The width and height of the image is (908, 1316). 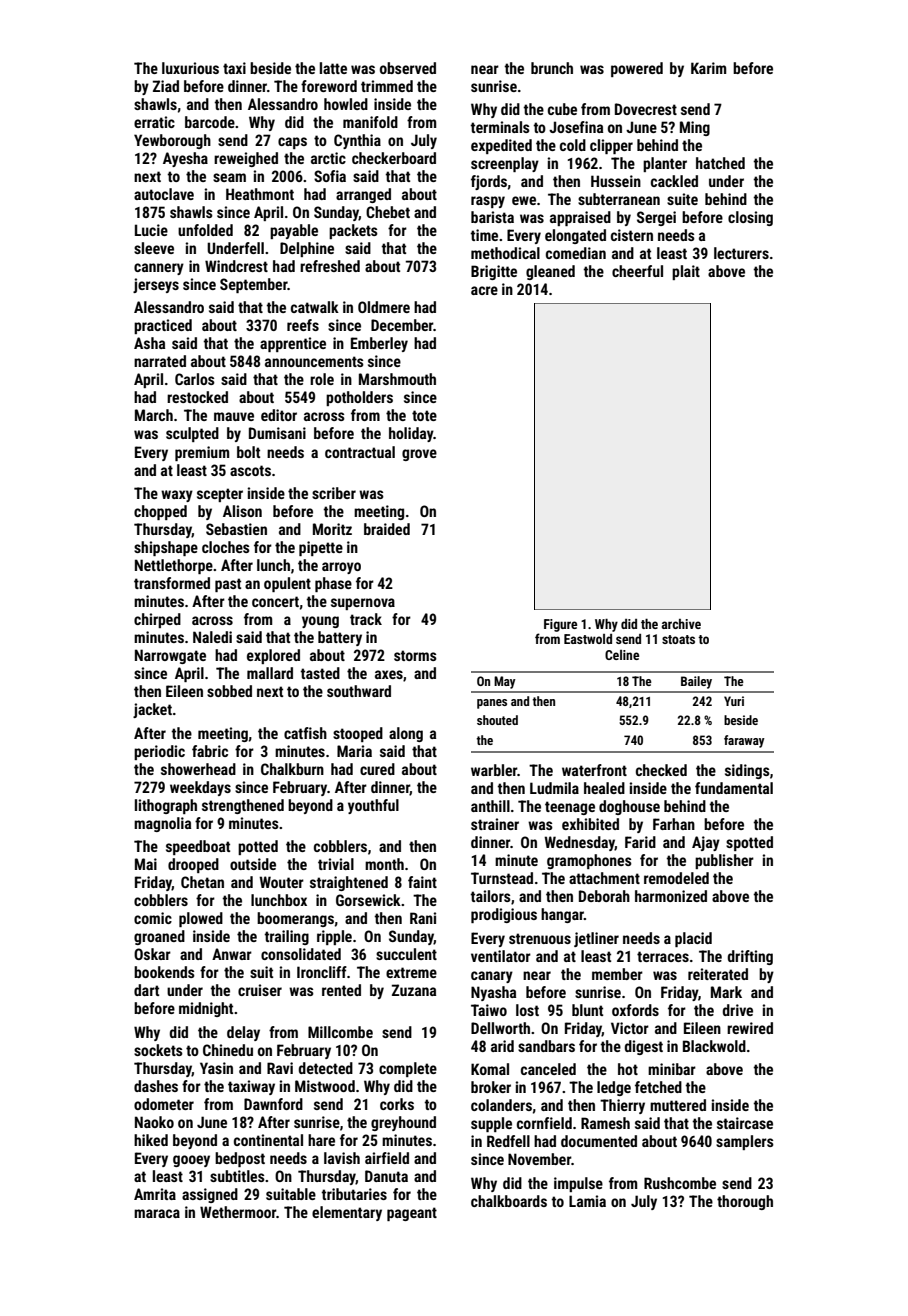 I want to click on Figure, so click(x=560, y=625).
